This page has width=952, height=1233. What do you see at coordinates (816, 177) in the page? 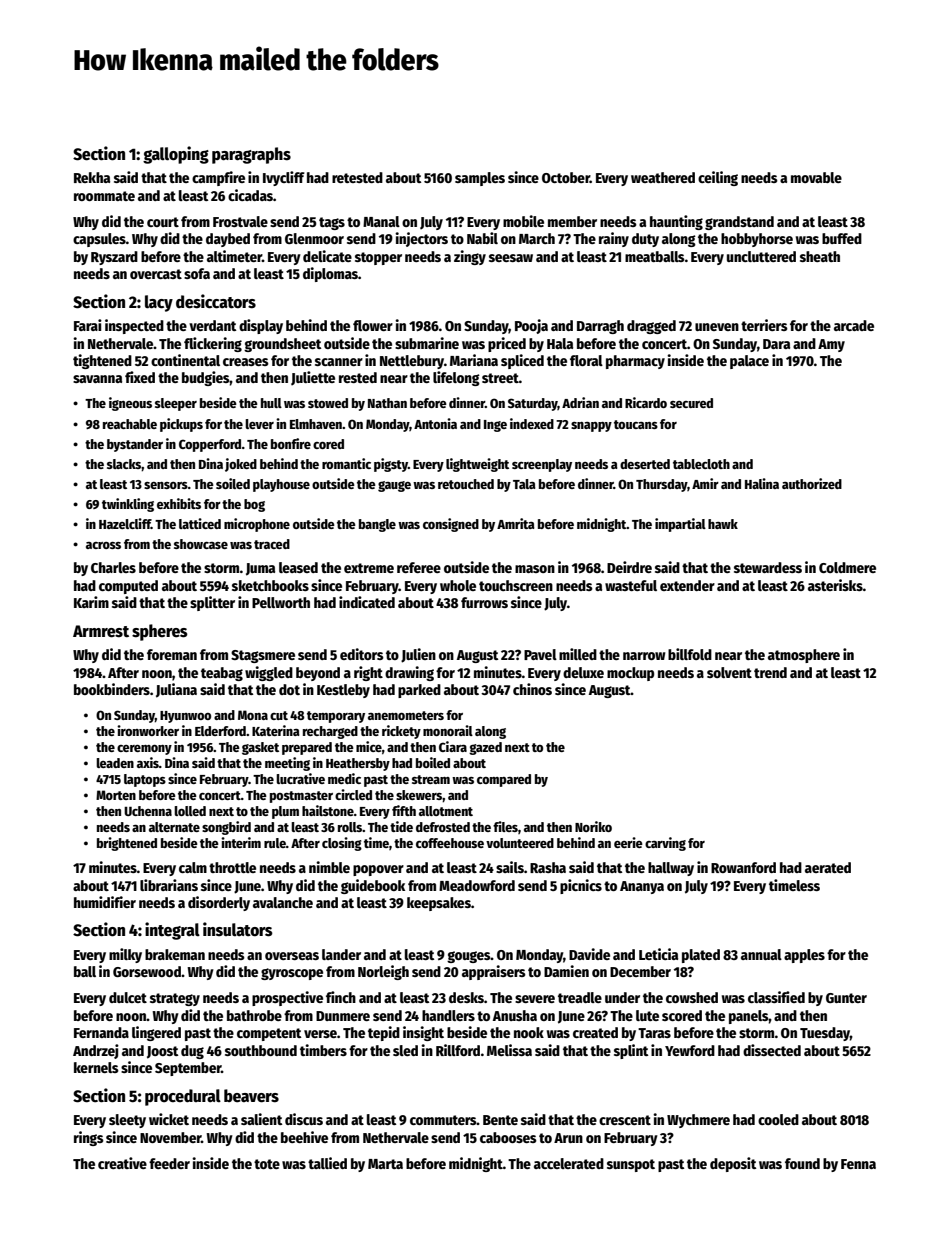
I see `movable` at bounding box center [816, 177].
